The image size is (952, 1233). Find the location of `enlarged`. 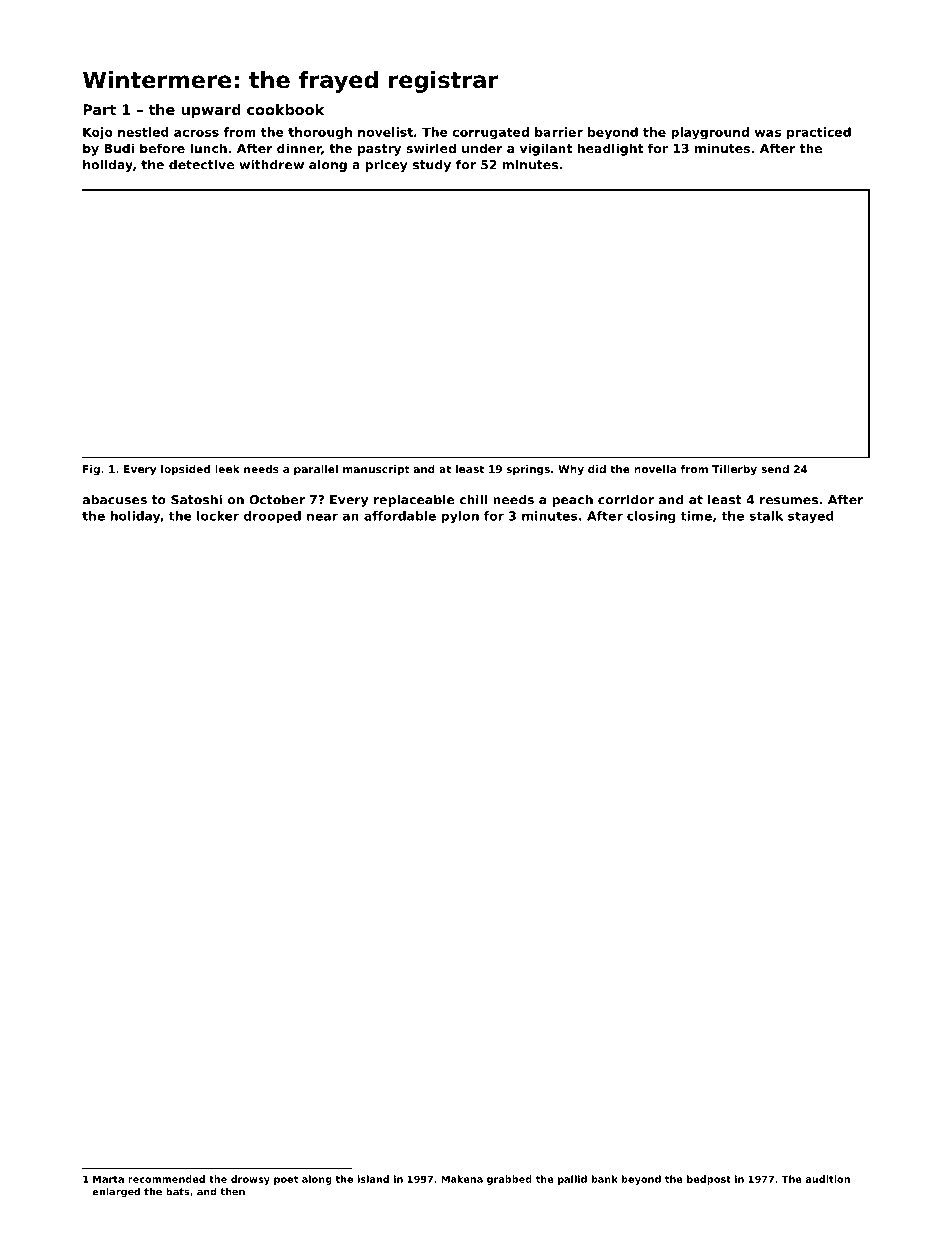

enlarged is located at coordinates (116, 1193).
